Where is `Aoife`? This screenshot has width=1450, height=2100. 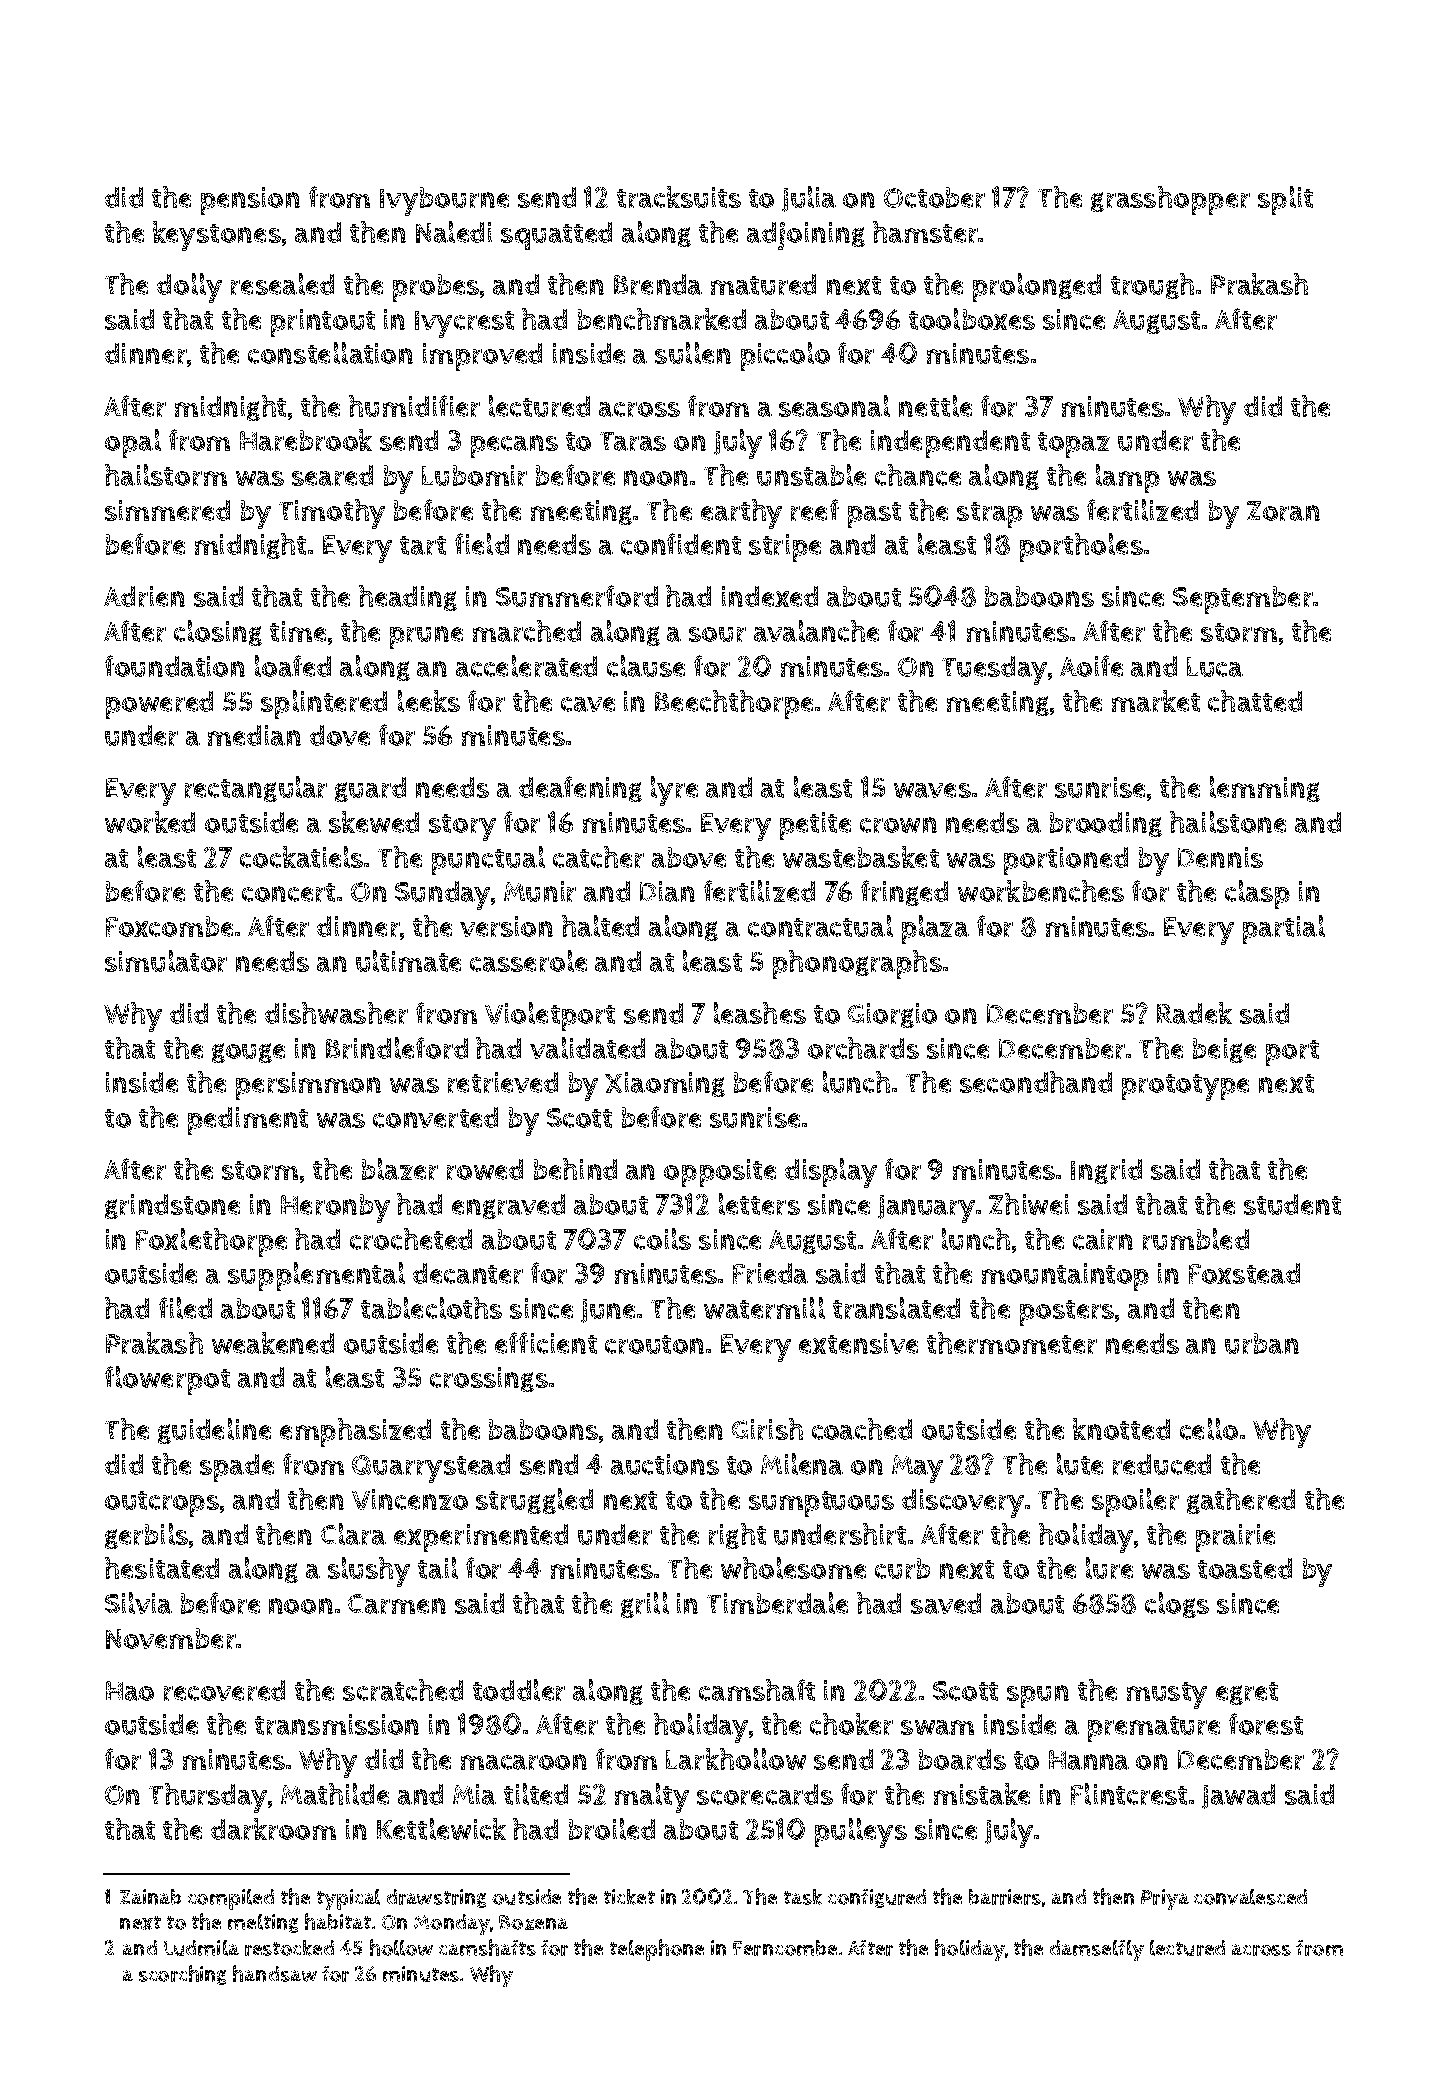 Aoife is located at coordinates (1091, 666).
